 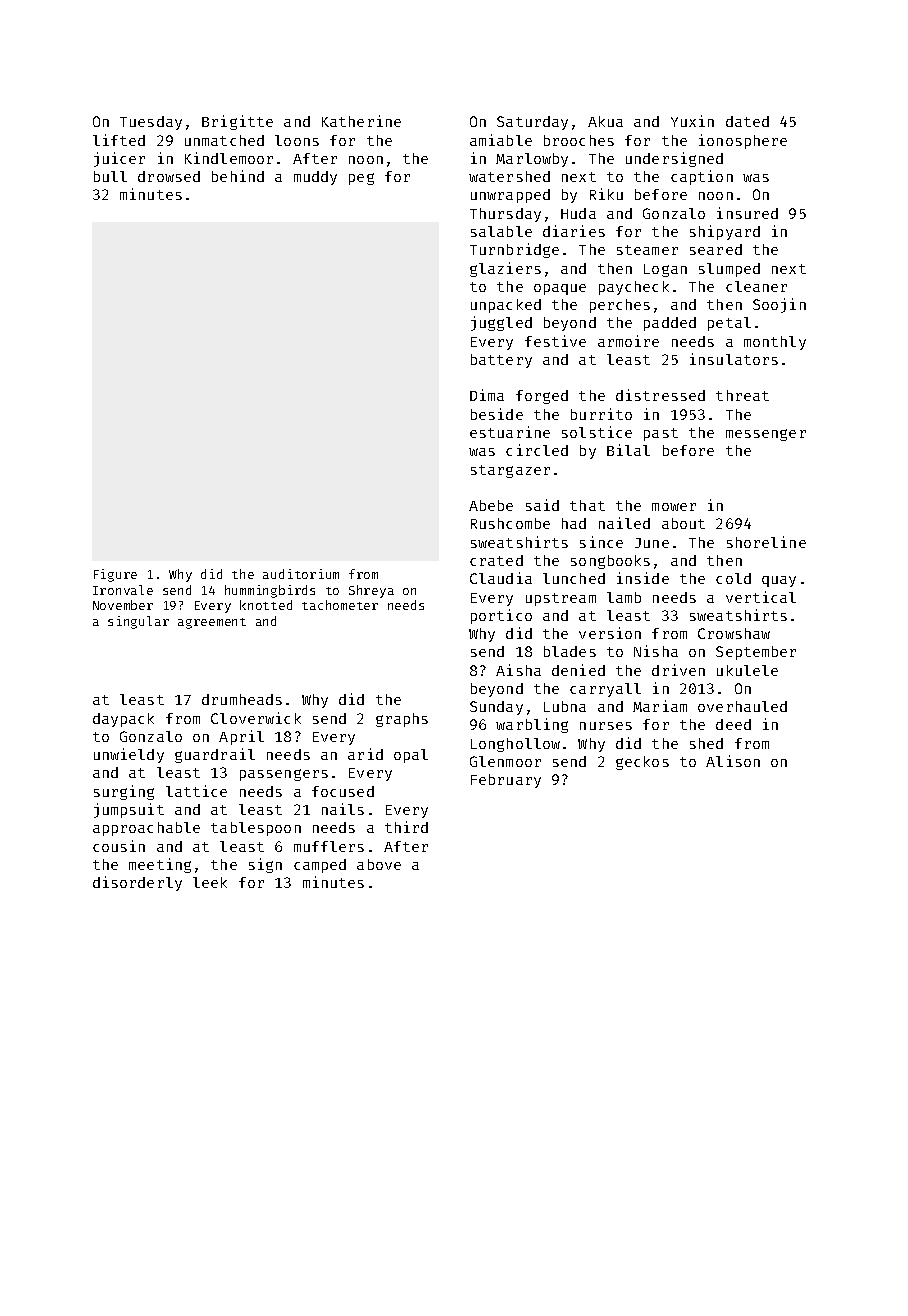 I want to click on graphs, so click(x=402, y=720).
